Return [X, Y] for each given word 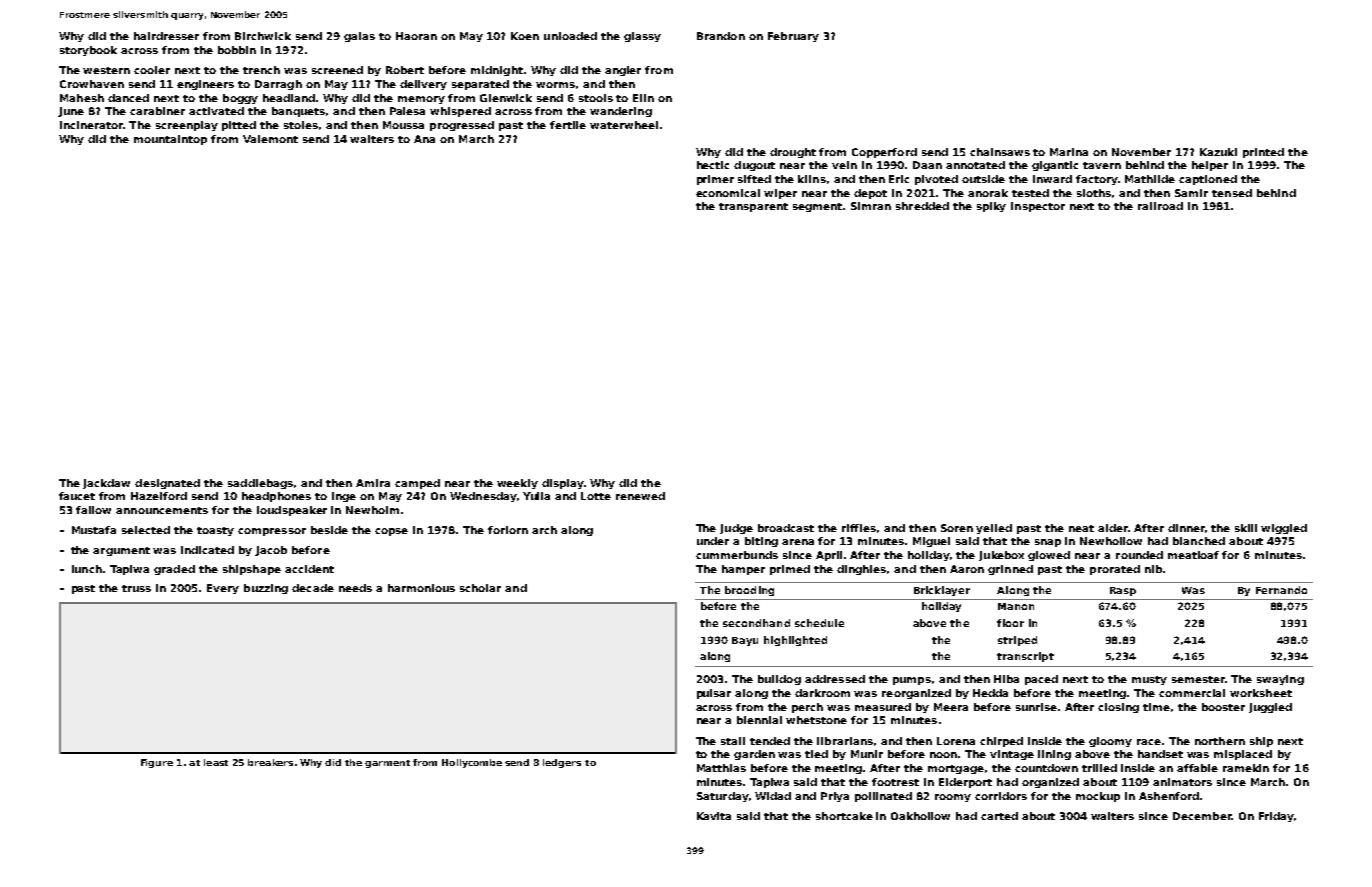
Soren [957, 528]
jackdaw [106, 484]
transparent [753, 207]
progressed [462, 126]
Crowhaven [92, 84]
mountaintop [170, 140]
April [829, 556]
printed [1263, 153]
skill [1246, 528]
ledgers [562, 763]
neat [1081, 528]
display [563, 484]
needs [355, 588]
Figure [157, 763]
